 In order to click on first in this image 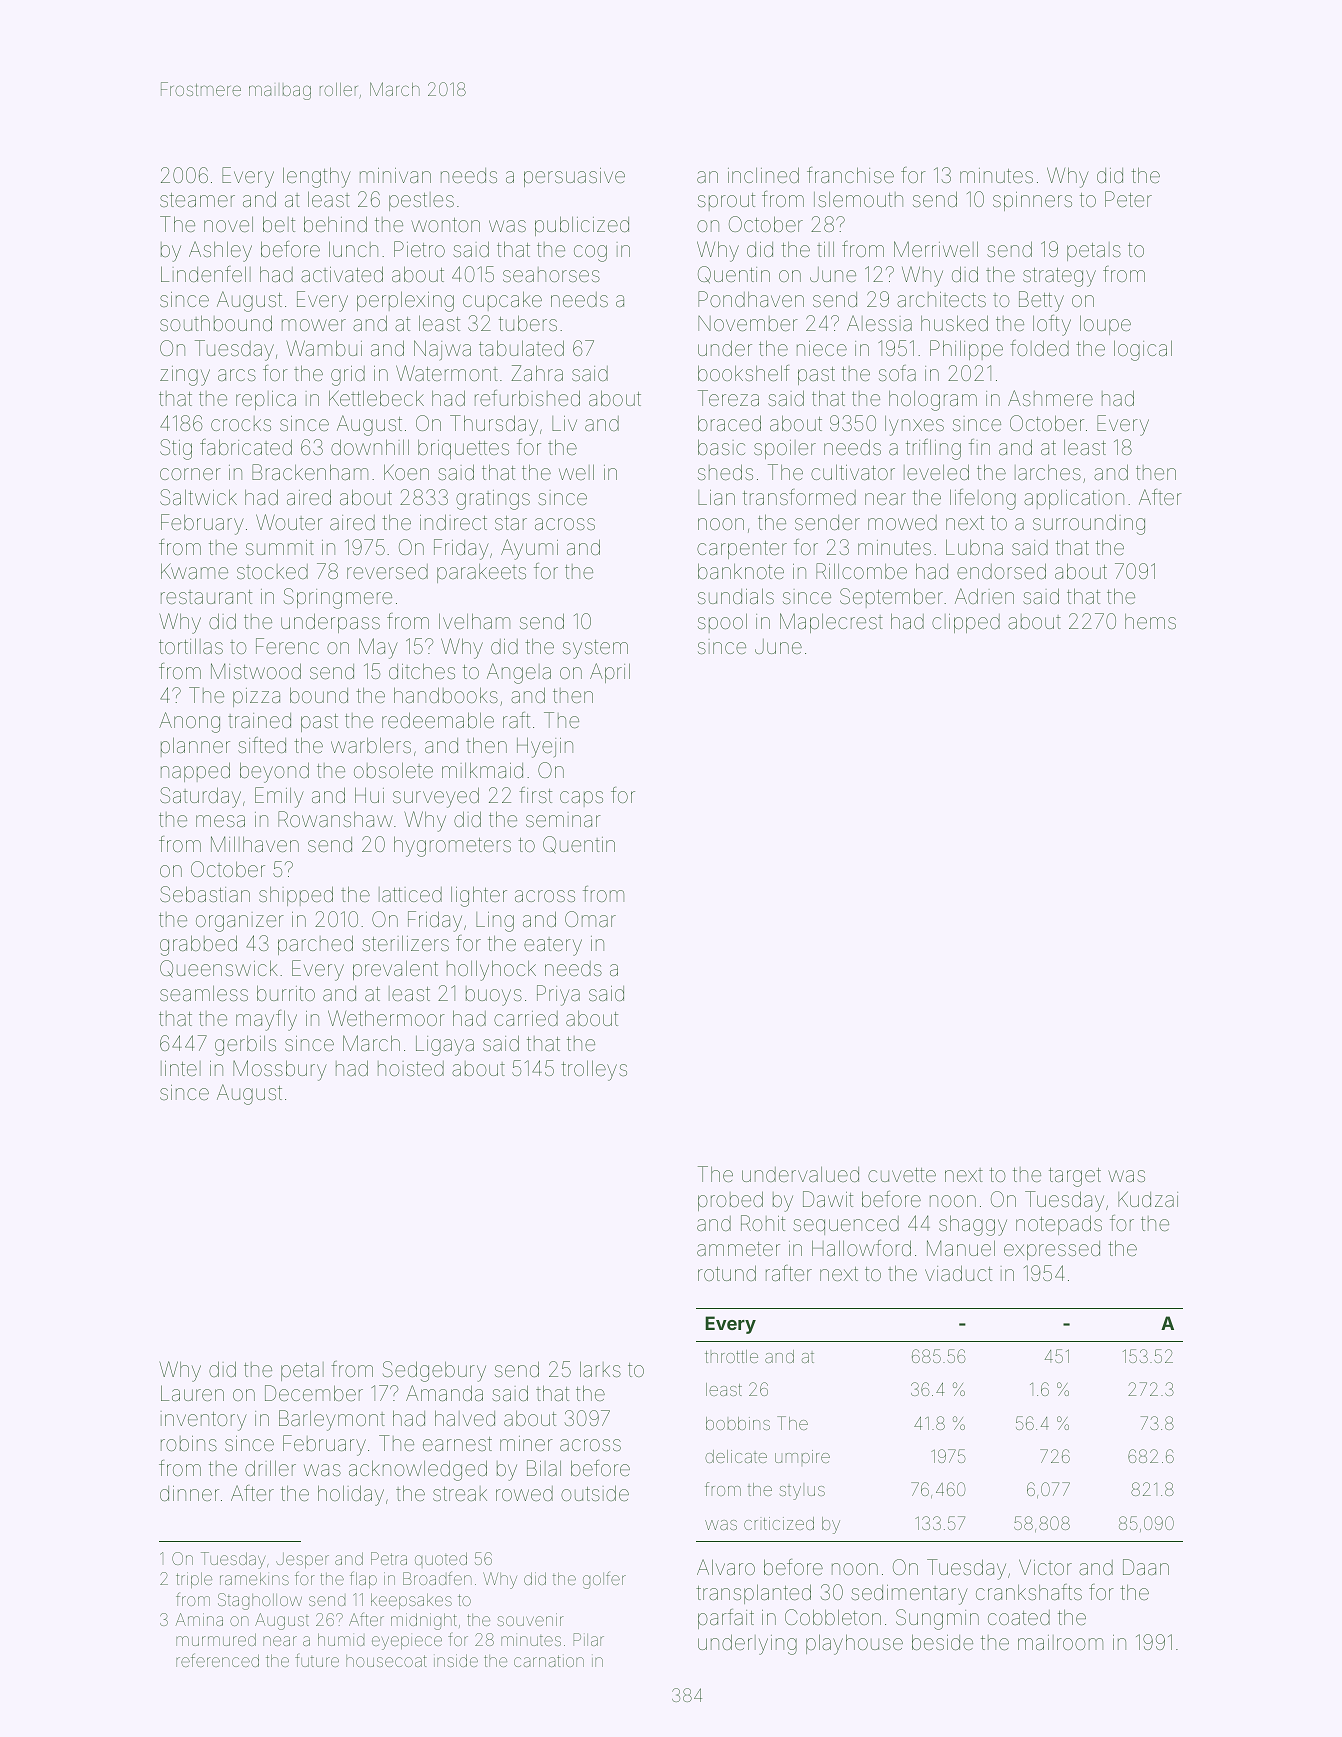, I will do `click(535, 795)`.
